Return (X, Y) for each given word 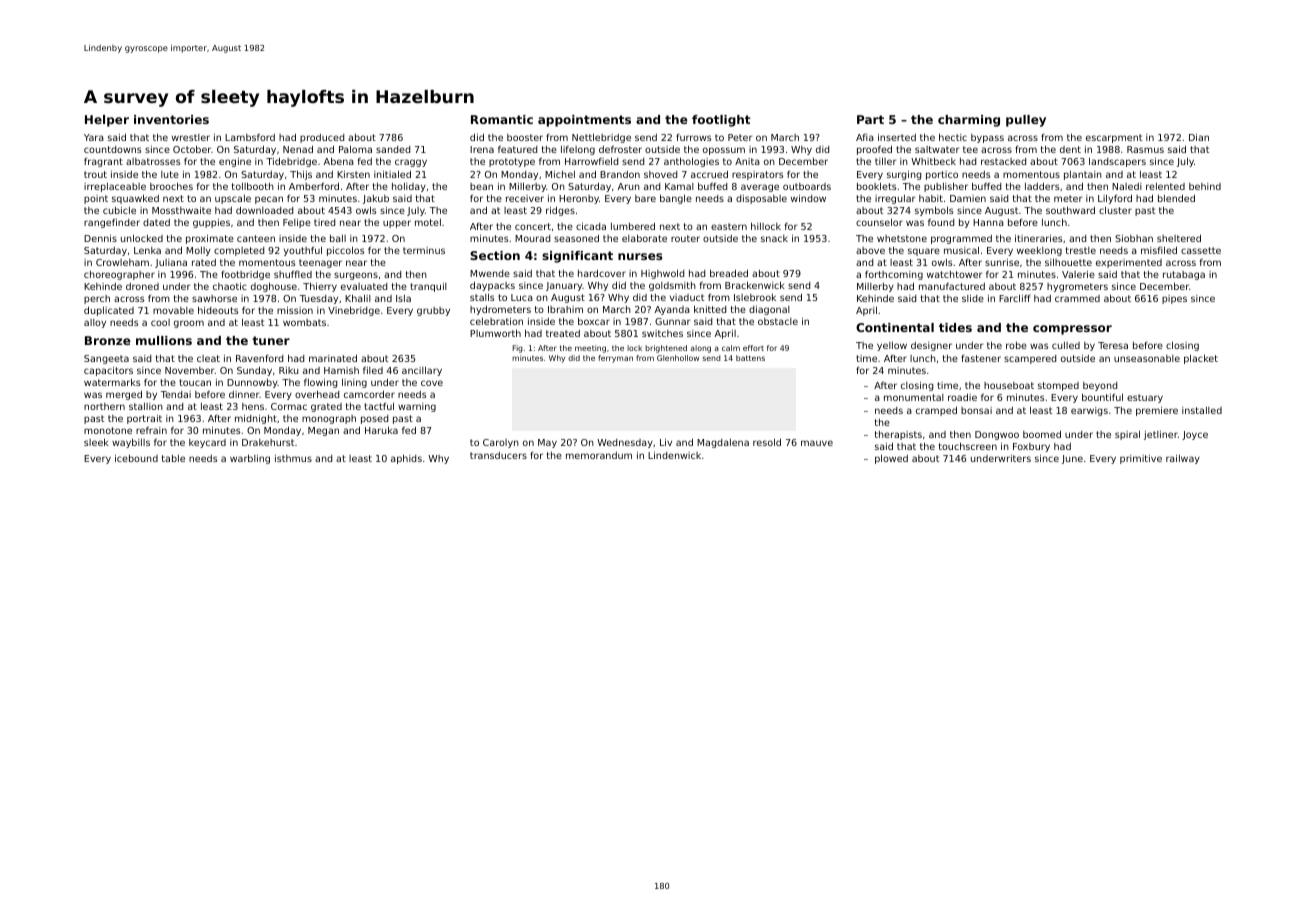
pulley (1026, 121)
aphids (406, 459)
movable (173, 310)
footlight (721, 121)
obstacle (778, 321)
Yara (94, 137)
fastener (981, 358)
